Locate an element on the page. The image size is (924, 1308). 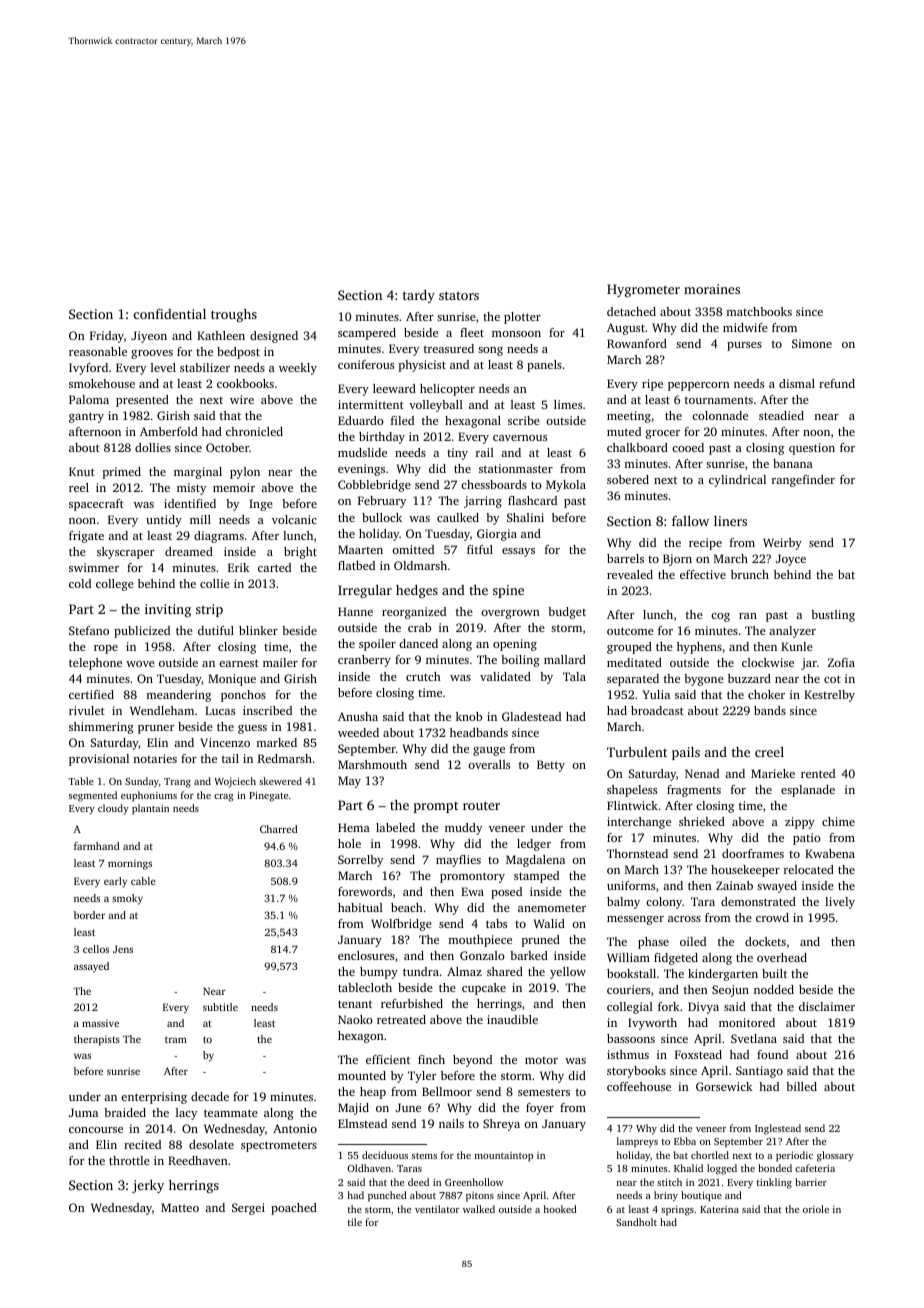
Weirby is located at coordinates (782, 544).
